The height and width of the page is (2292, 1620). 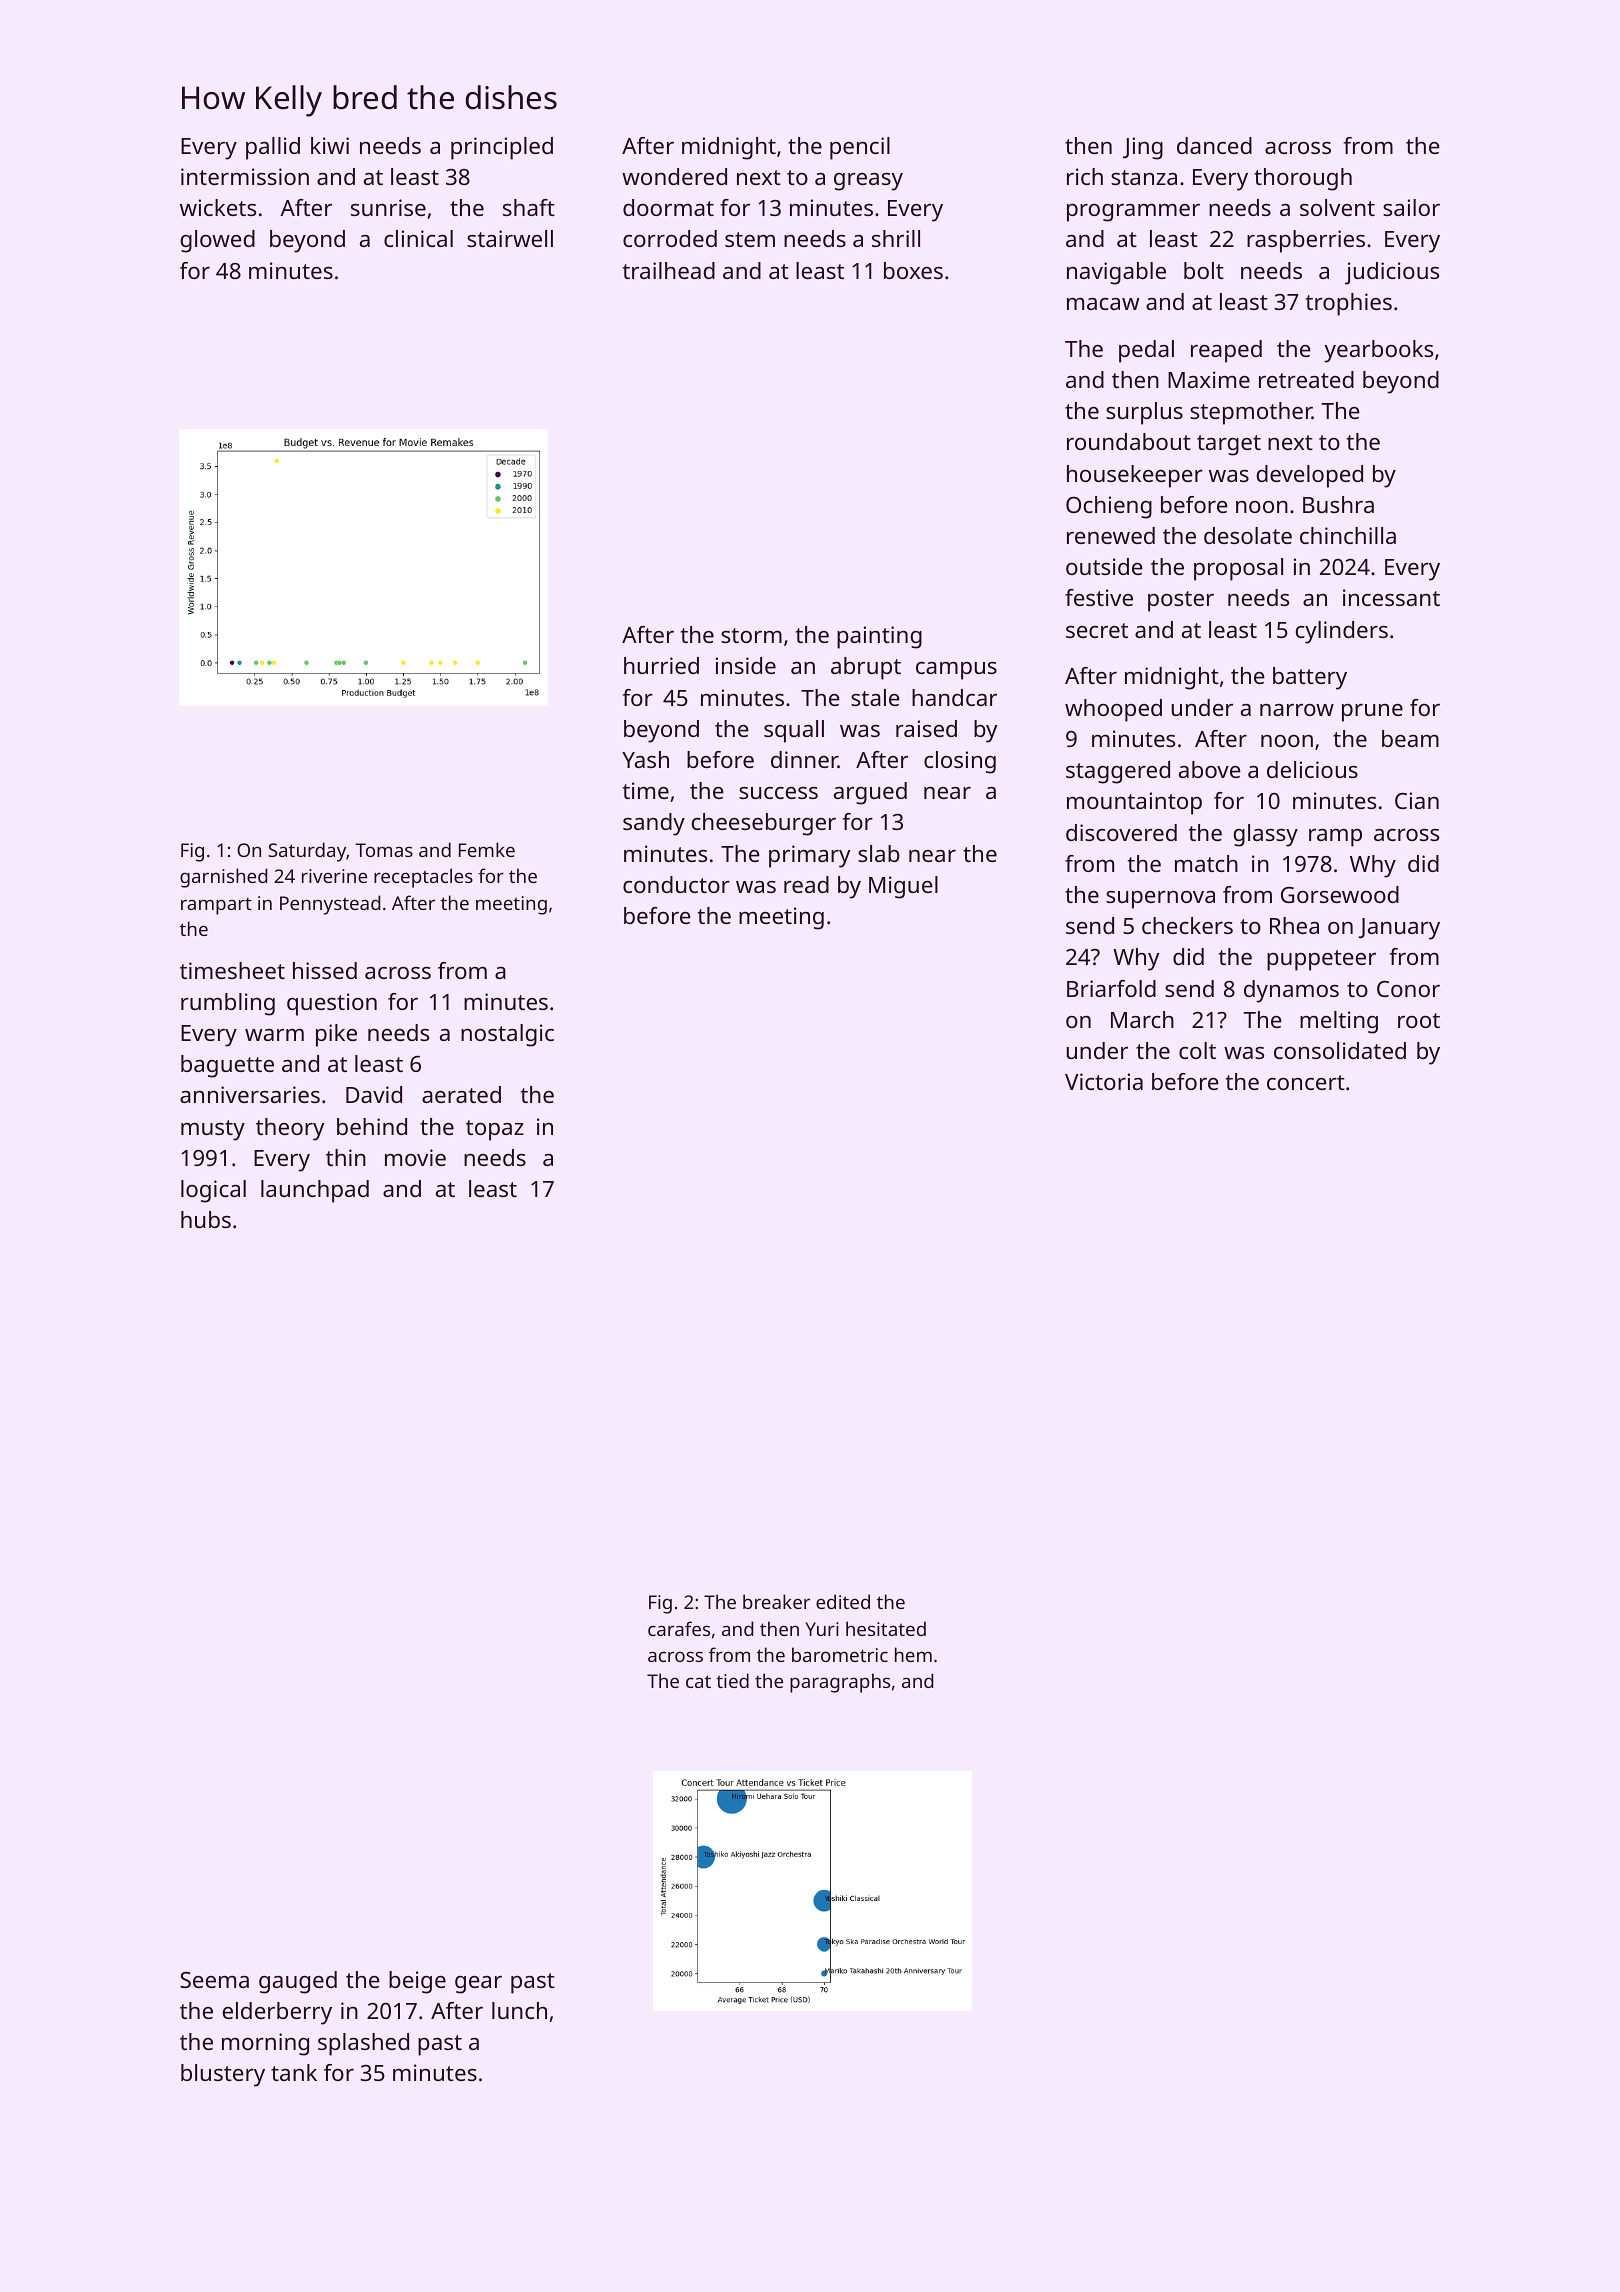 What do you see at coordinates (860, 148) in the page?
I see `pencil` at bounding box center [860, 148].
